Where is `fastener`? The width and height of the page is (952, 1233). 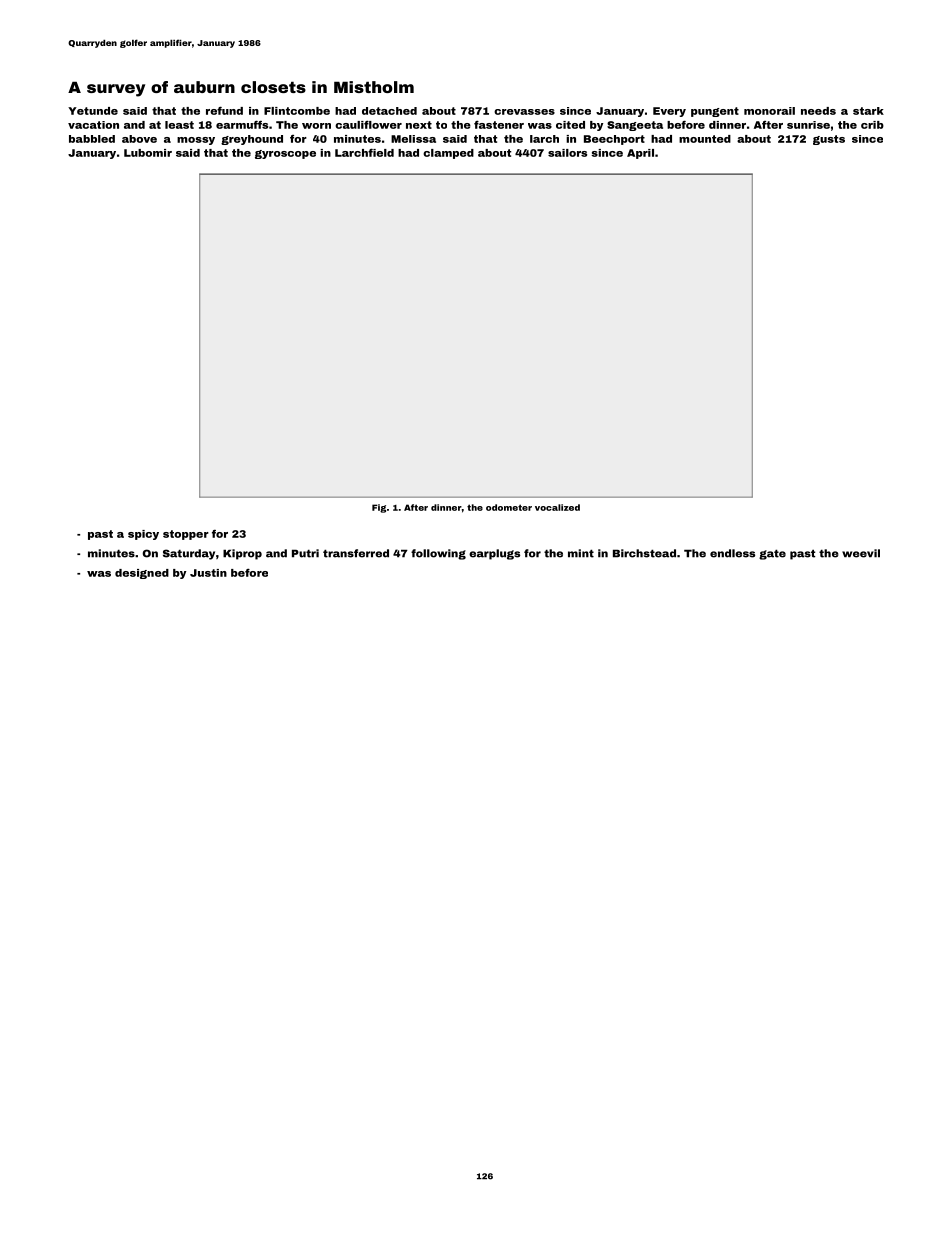 fastener is located at coordinates (499, 125).
